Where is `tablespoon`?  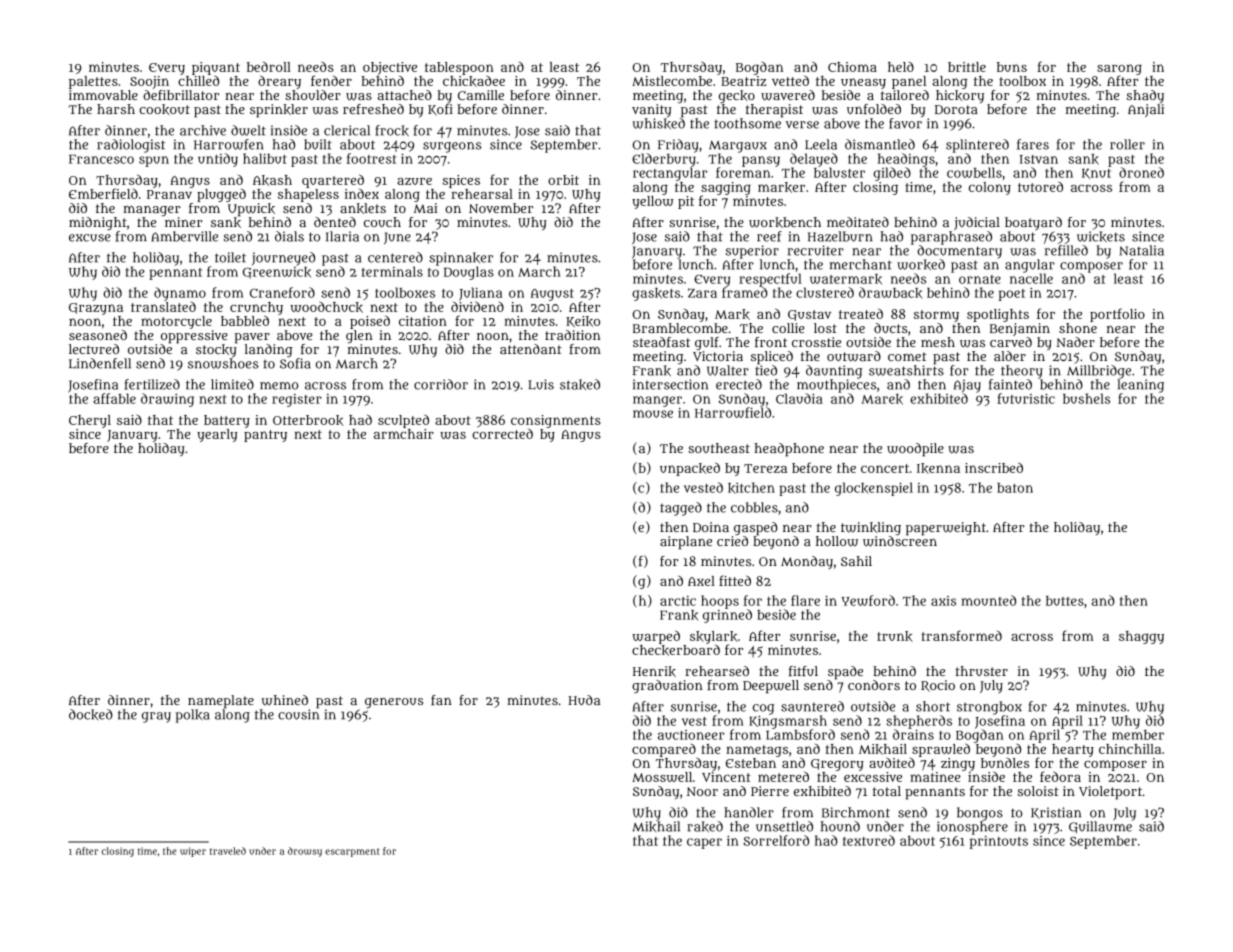 tablespoon is located at coordinates (459, 68).
